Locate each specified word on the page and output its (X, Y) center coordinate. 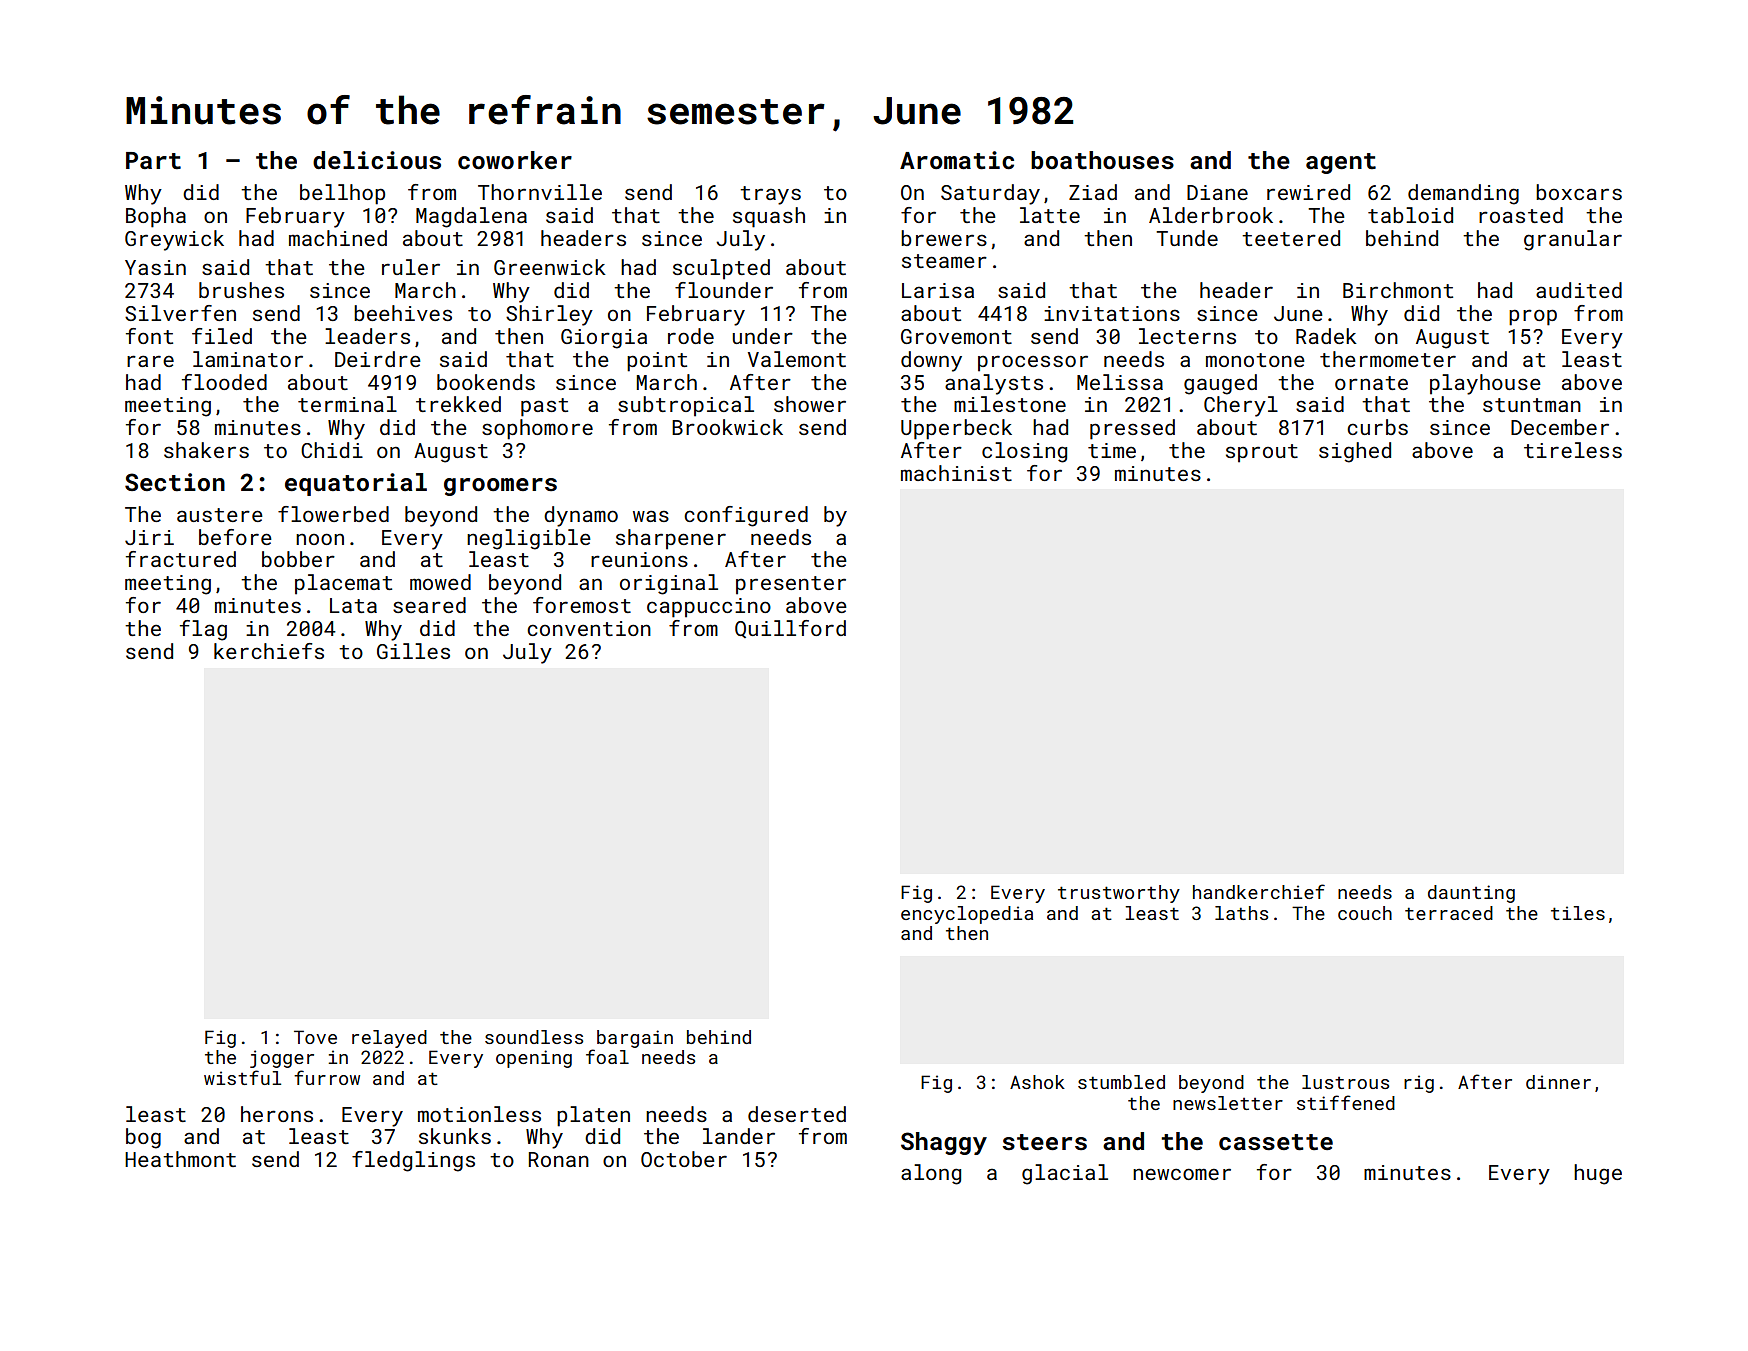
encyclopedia (967, 915)
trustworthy (1119, 894)
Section (175, 482)
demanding (1463, 194)
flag (203, 630)
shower (810, 404)
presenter (791, 585)
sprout (1262, 453)
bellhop (342, 194)
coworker (515, 160)
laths (1241, 913)
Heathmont (180, 1159)
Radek (1326, 336)
